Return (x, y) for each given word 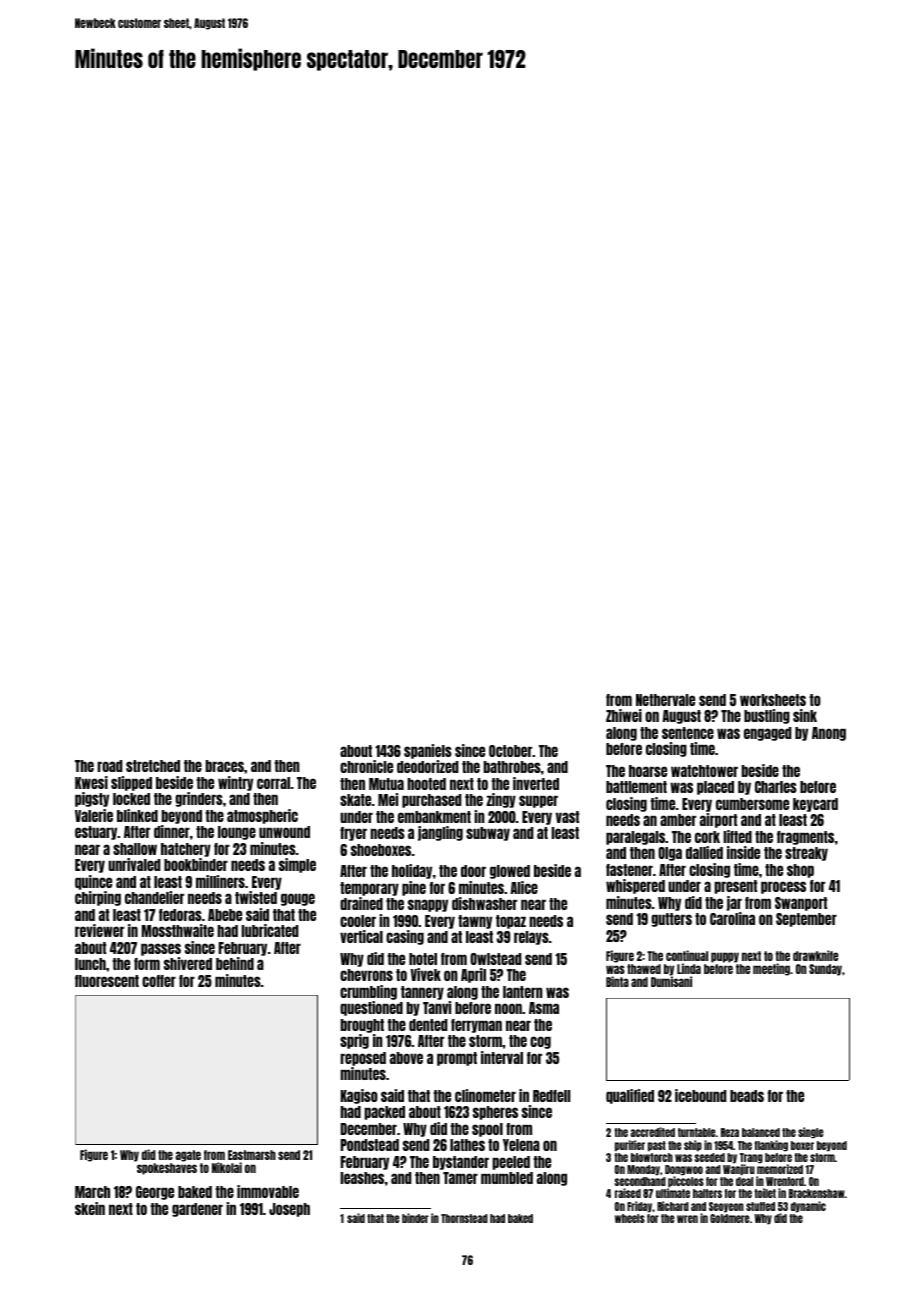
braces (225, 766)
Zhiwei (624, 715)
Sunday (825, 970)
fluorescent (107, 981)
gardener (197, 1210)
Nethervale (665, 700)
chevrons (366, 975)
